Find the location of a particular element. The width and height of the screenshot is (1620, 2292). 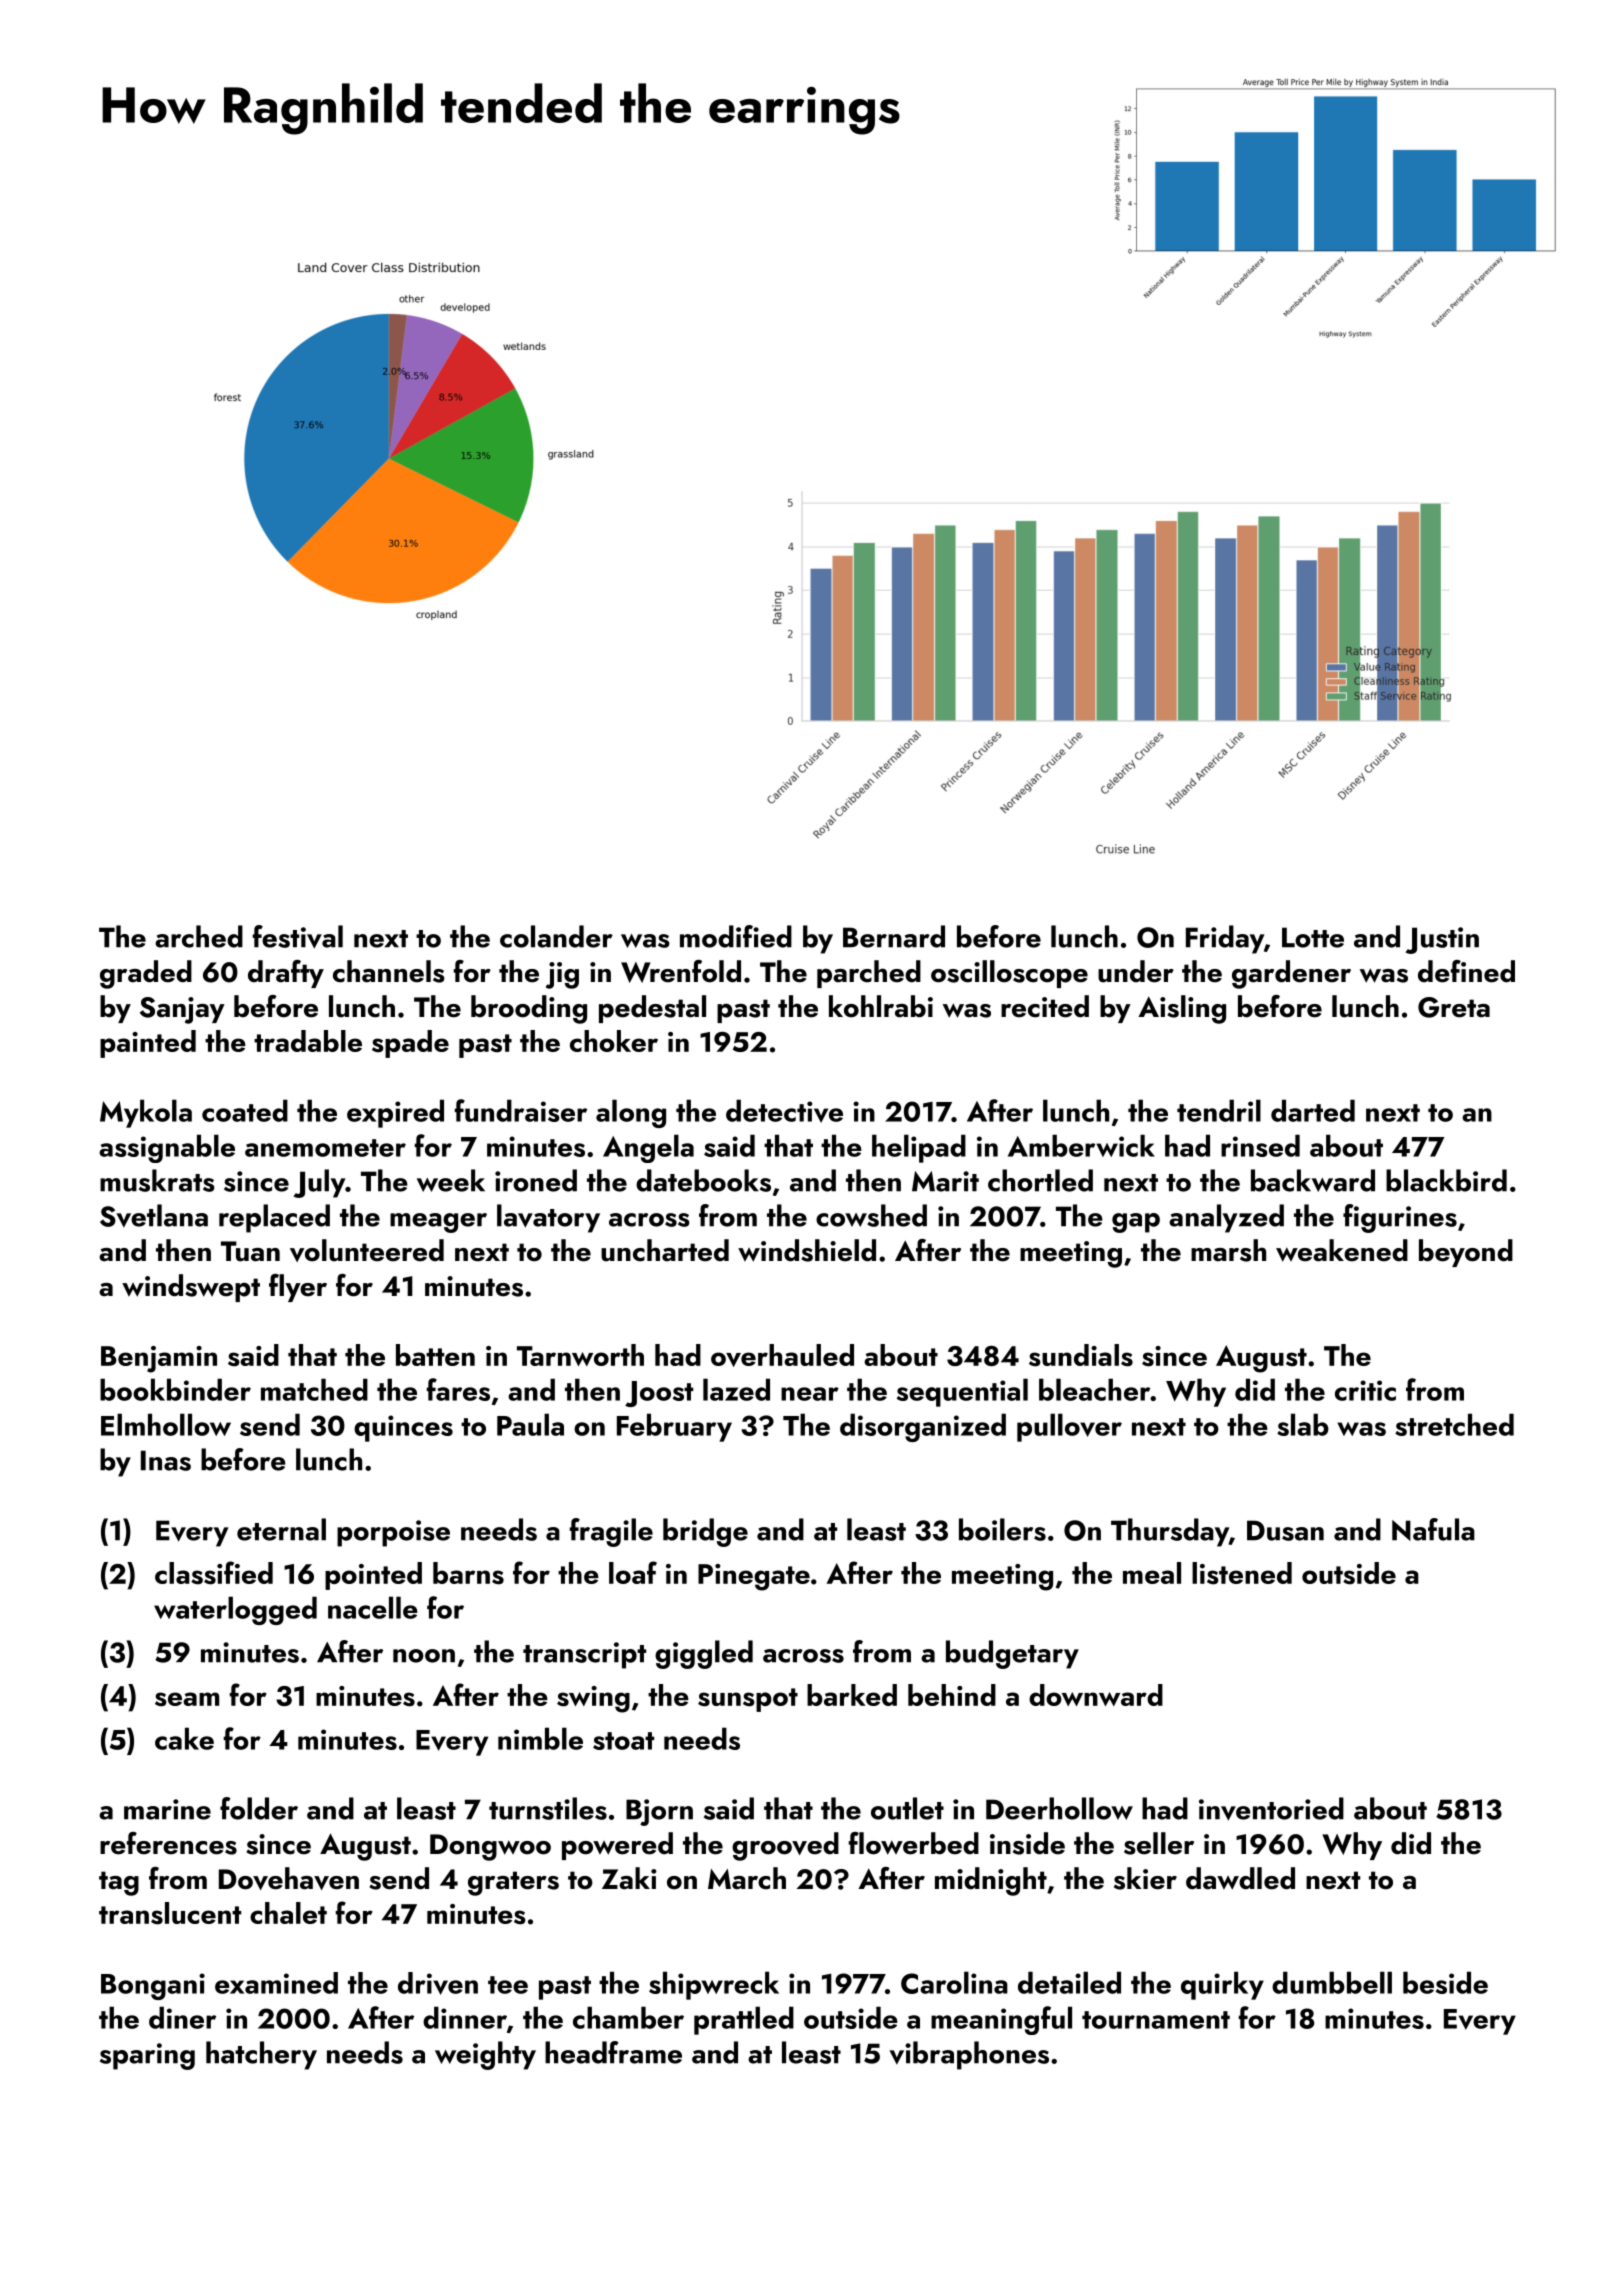

waterlogged is located at coordinates (235, 1610).
